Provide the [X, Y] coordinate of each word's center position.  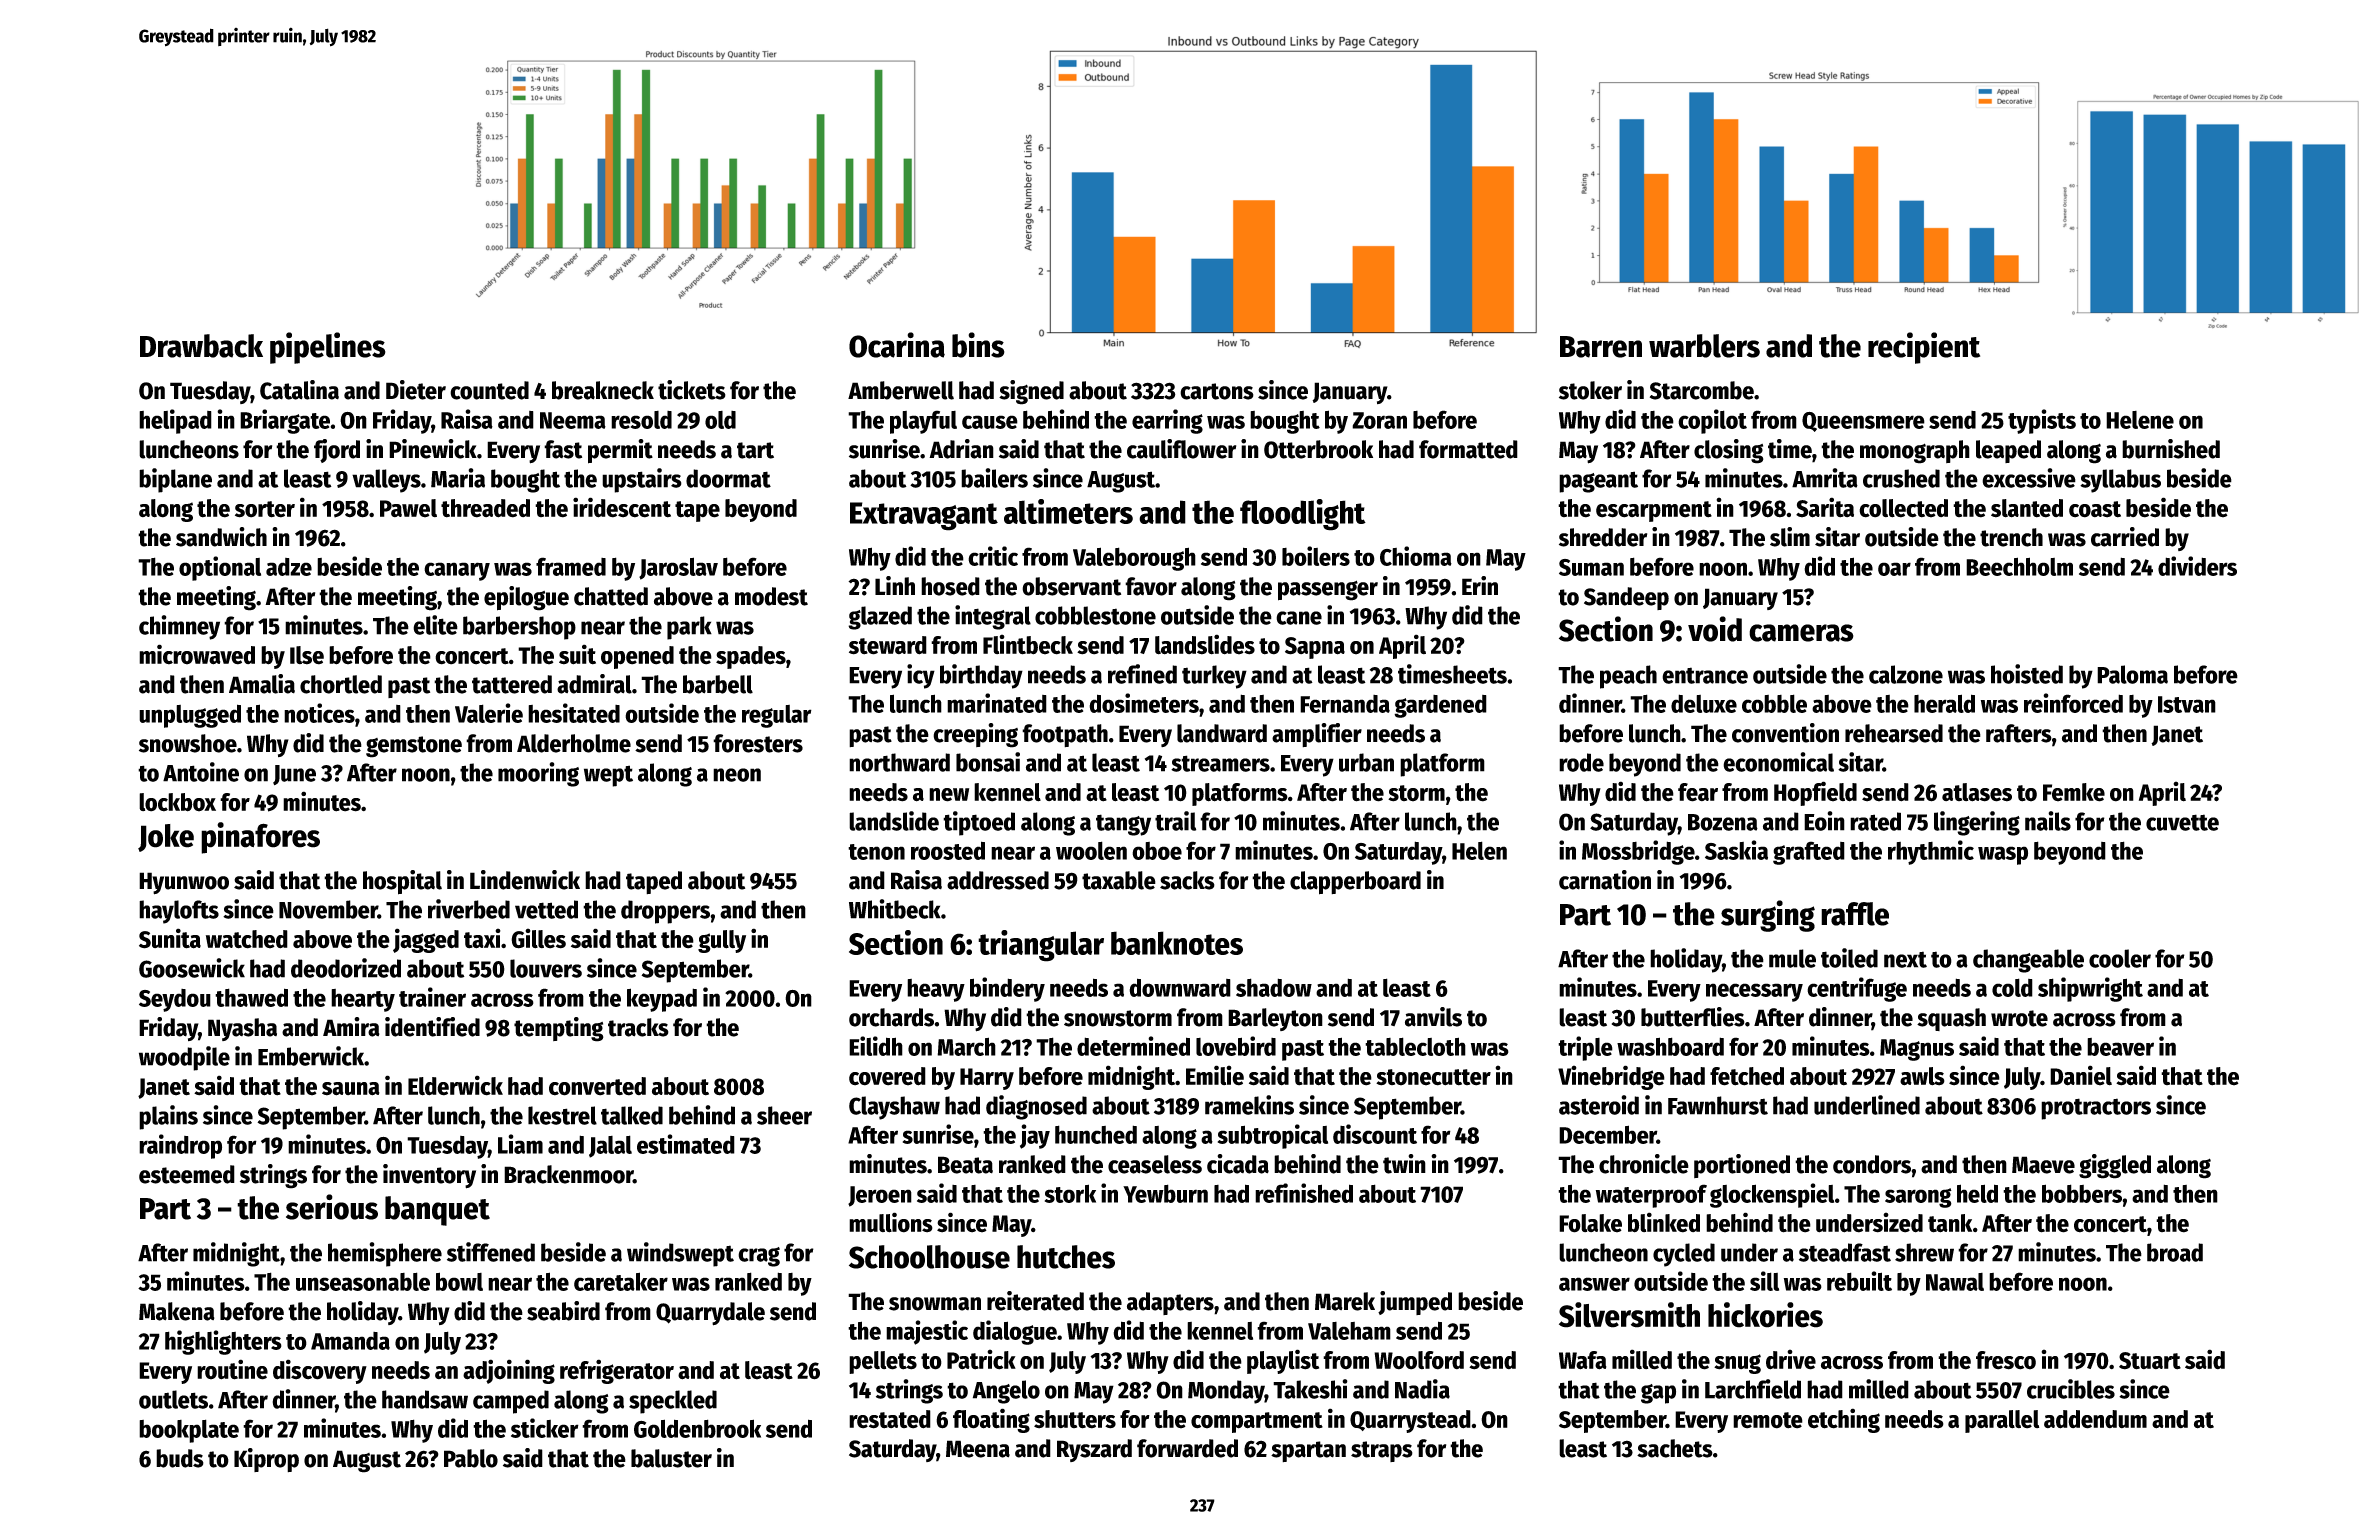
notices [319, 713]
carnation [1605, 880]
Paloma [2132, 674]
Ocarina [897, 345]
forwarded [1187, 1448]
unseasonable [363, 1281]
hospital [402, 882]
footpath [1065, 735]
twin [1404, 1164]
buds [180, 1458]
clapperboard [1355, 883]
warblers [1704, 346]
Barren [1601, 347]
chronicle [1644, 1164]
